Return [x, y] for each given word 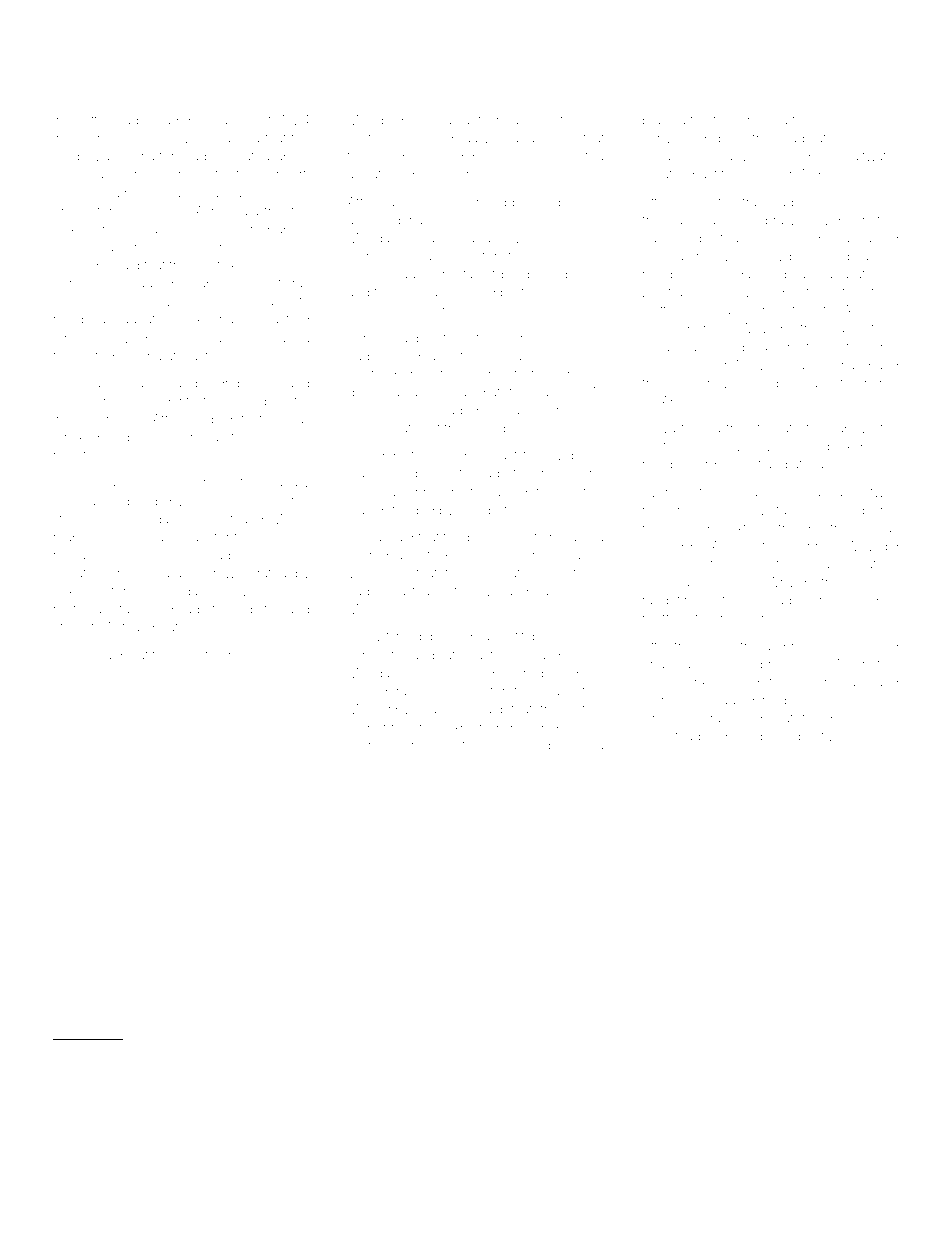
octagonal [274, 1108]
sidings [368, 746]
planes [432, 175]
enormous [105, 402]
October [469, 745]
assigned [759, 737]
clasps [874, 466]
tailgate [212, 1165]
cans [104, 175]
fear [677, 255]
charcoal [373, 492]
